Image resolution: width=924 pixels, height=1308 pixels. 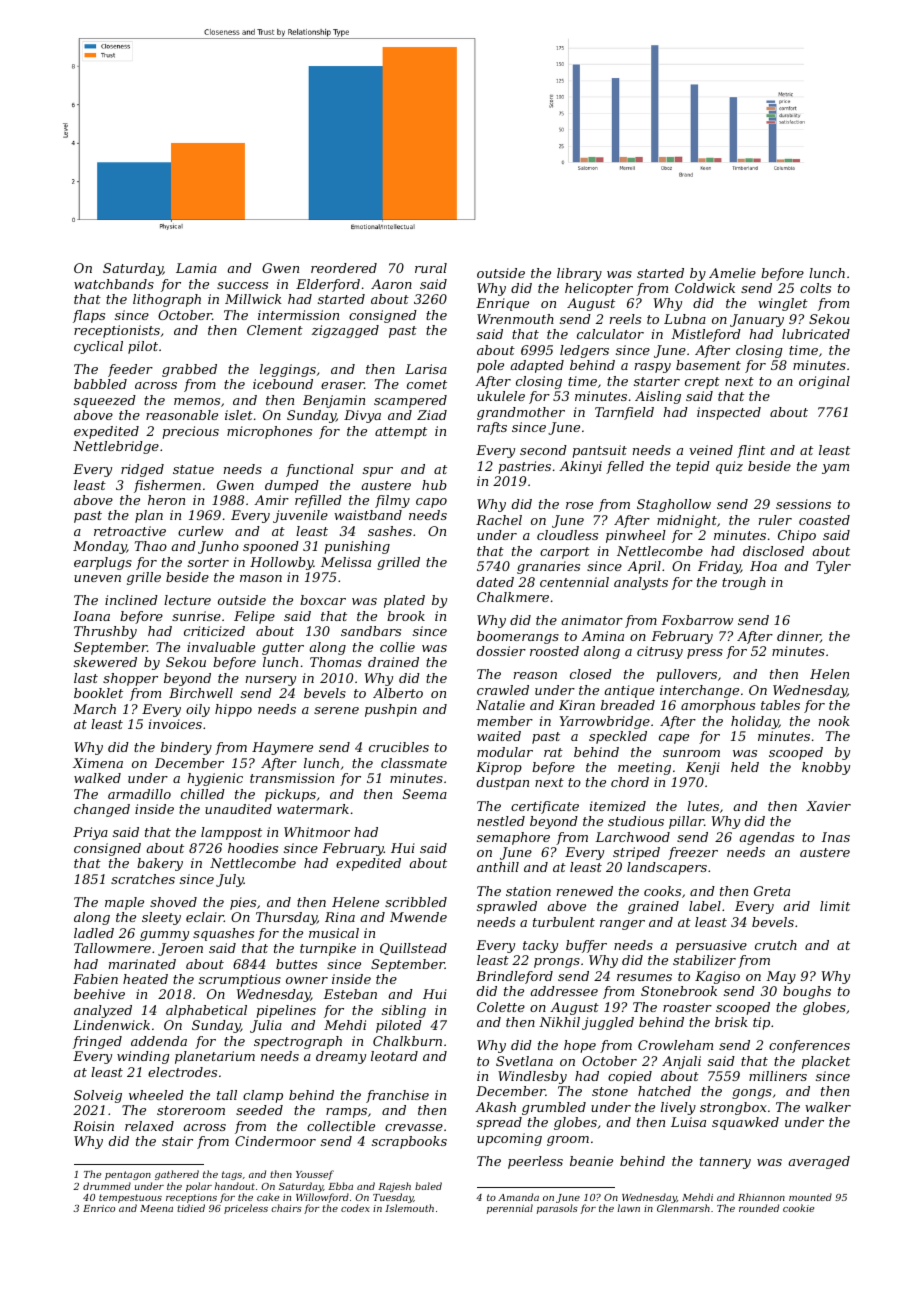 I want to click on bakery, so click(x=160, y=864).
